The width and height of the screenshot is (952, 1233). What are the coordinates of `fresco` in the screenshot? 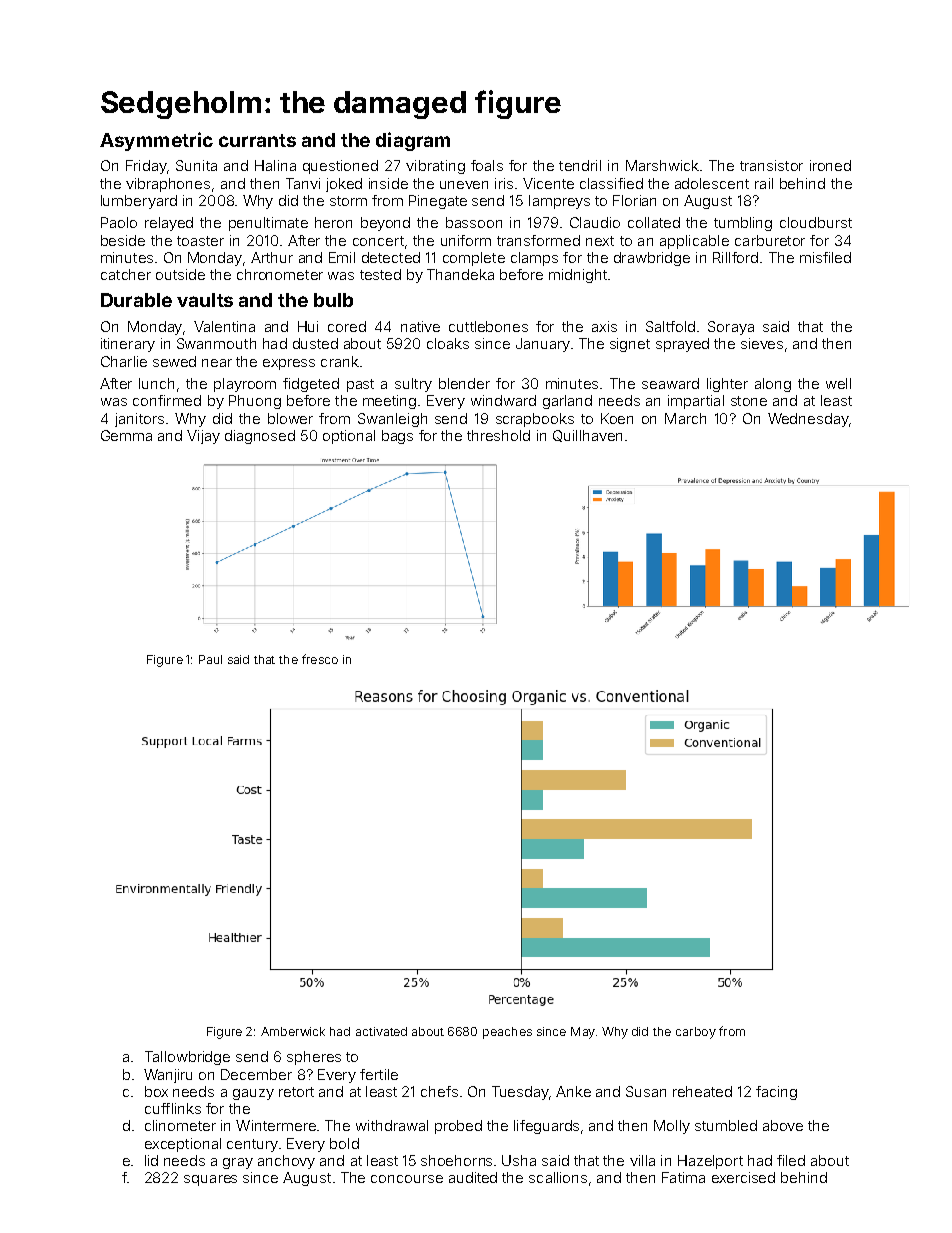 It's located at (320, 659).
